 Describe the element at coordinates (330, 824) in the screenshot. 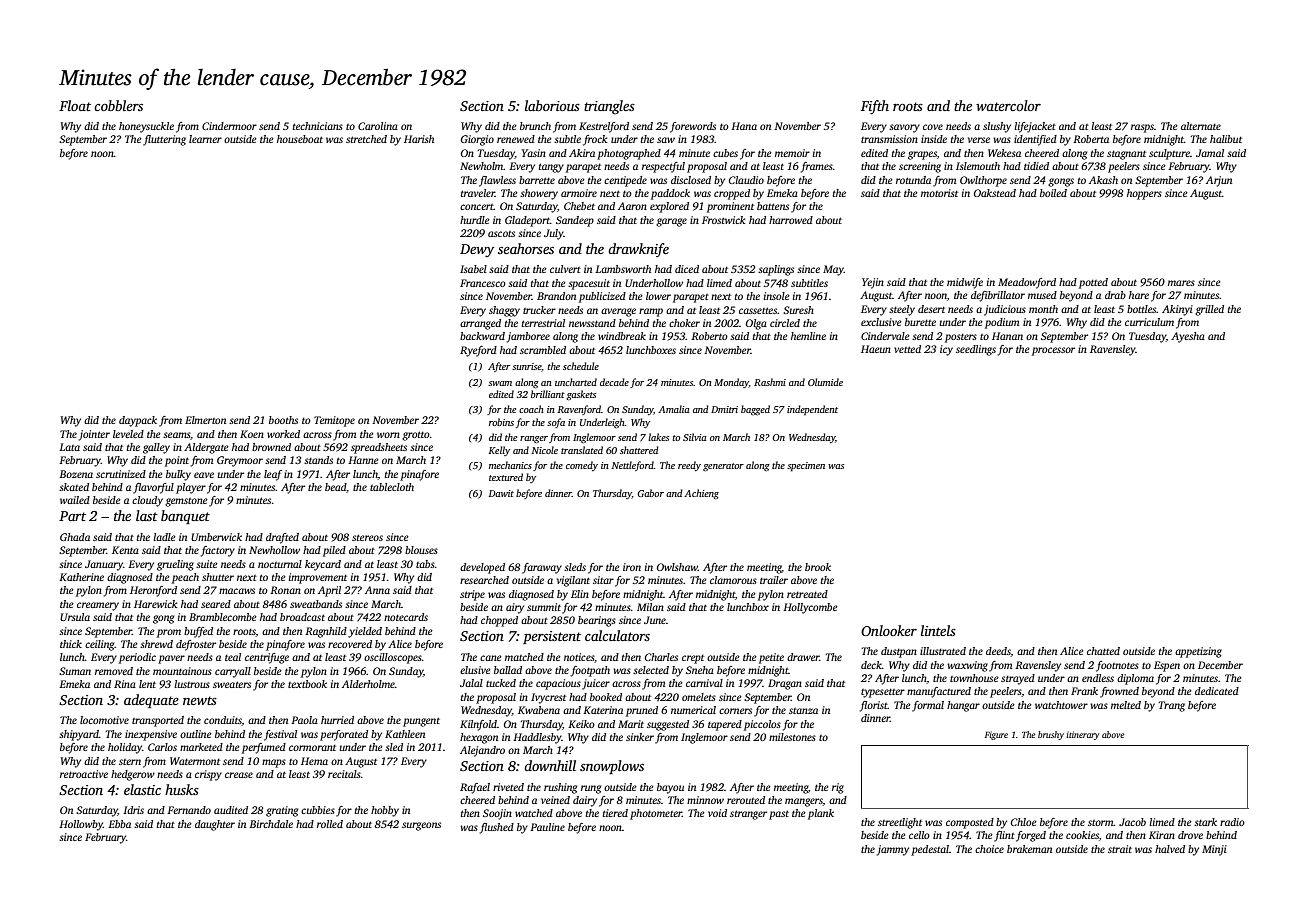

I see `rolled` at that location.
